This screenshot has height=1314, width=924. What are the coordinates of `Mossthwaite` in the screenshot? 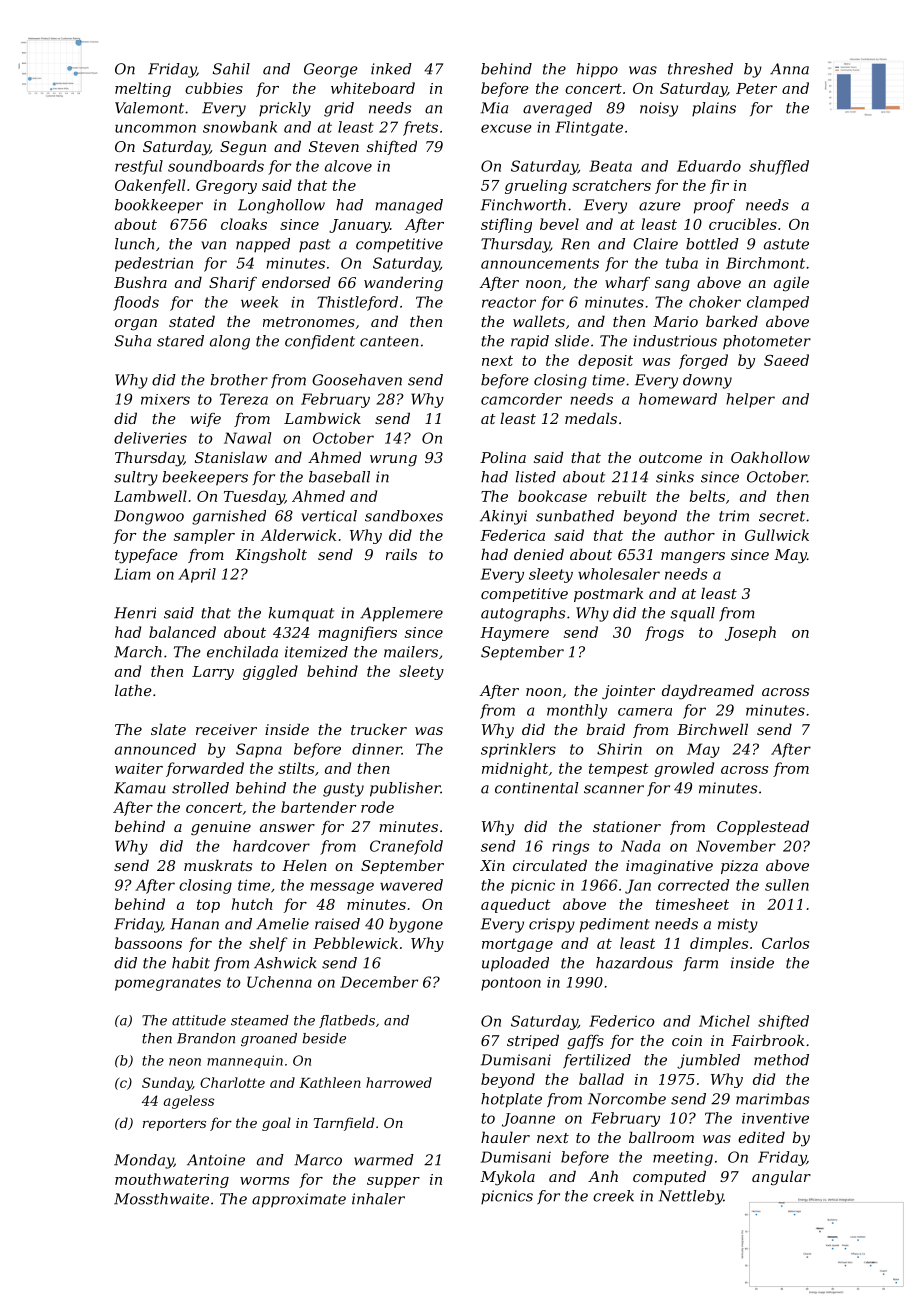 It's located at (161, 1199).
